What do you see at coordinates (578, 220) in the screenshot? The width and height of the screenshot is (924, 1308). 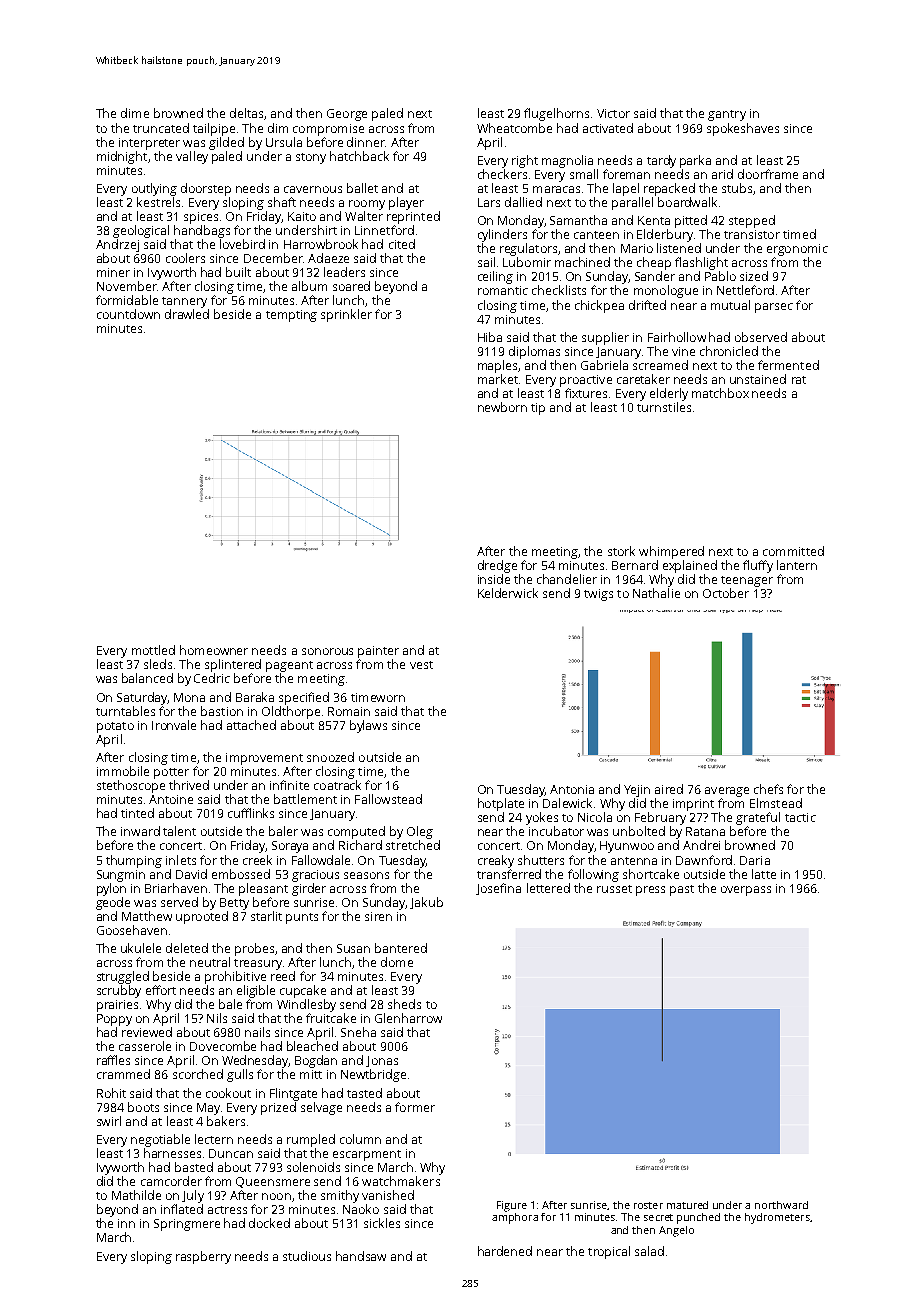 I see `Samantha` at bounding box center [578, 220].
